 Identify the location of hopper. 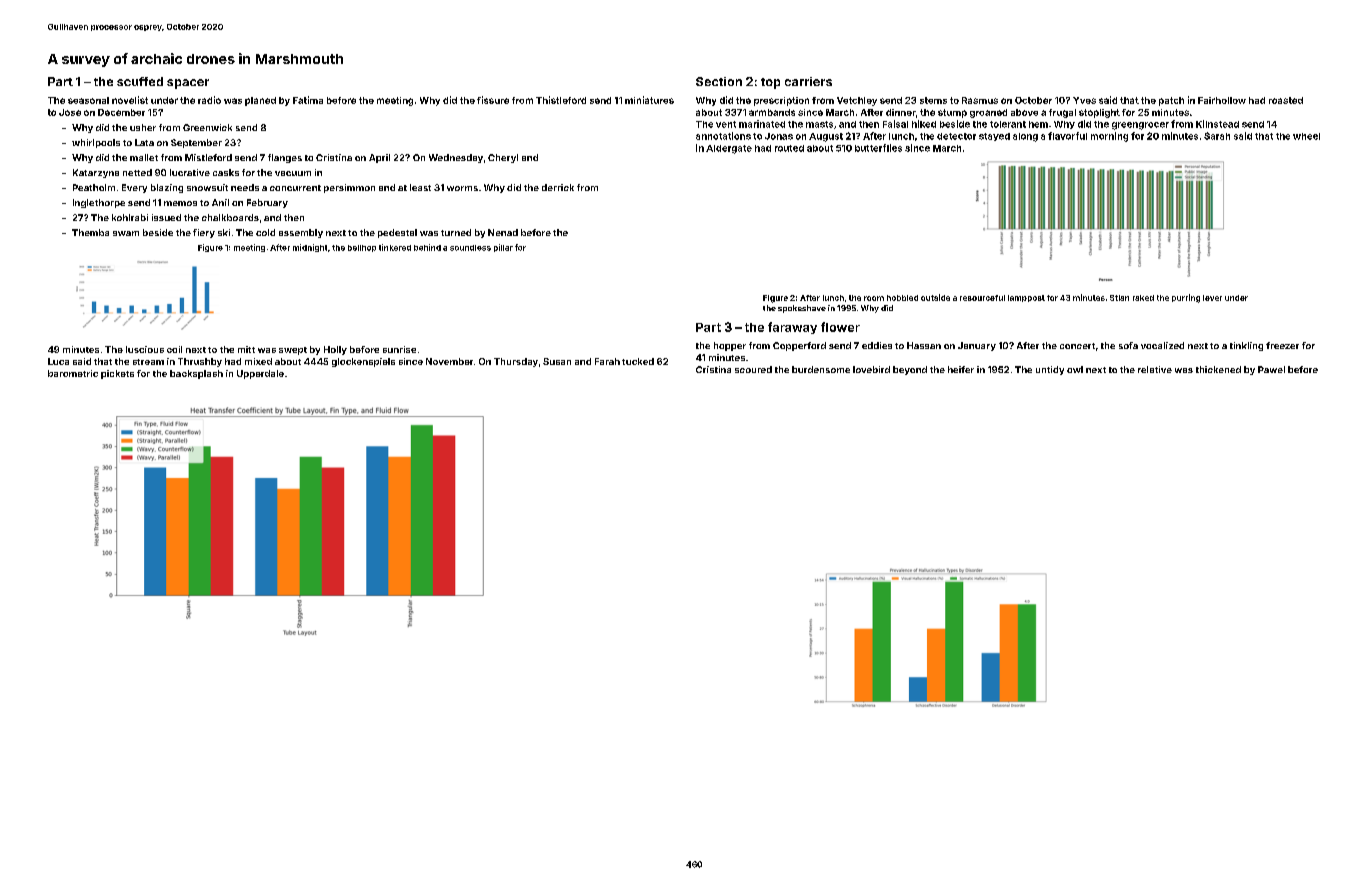
(730, 346).
